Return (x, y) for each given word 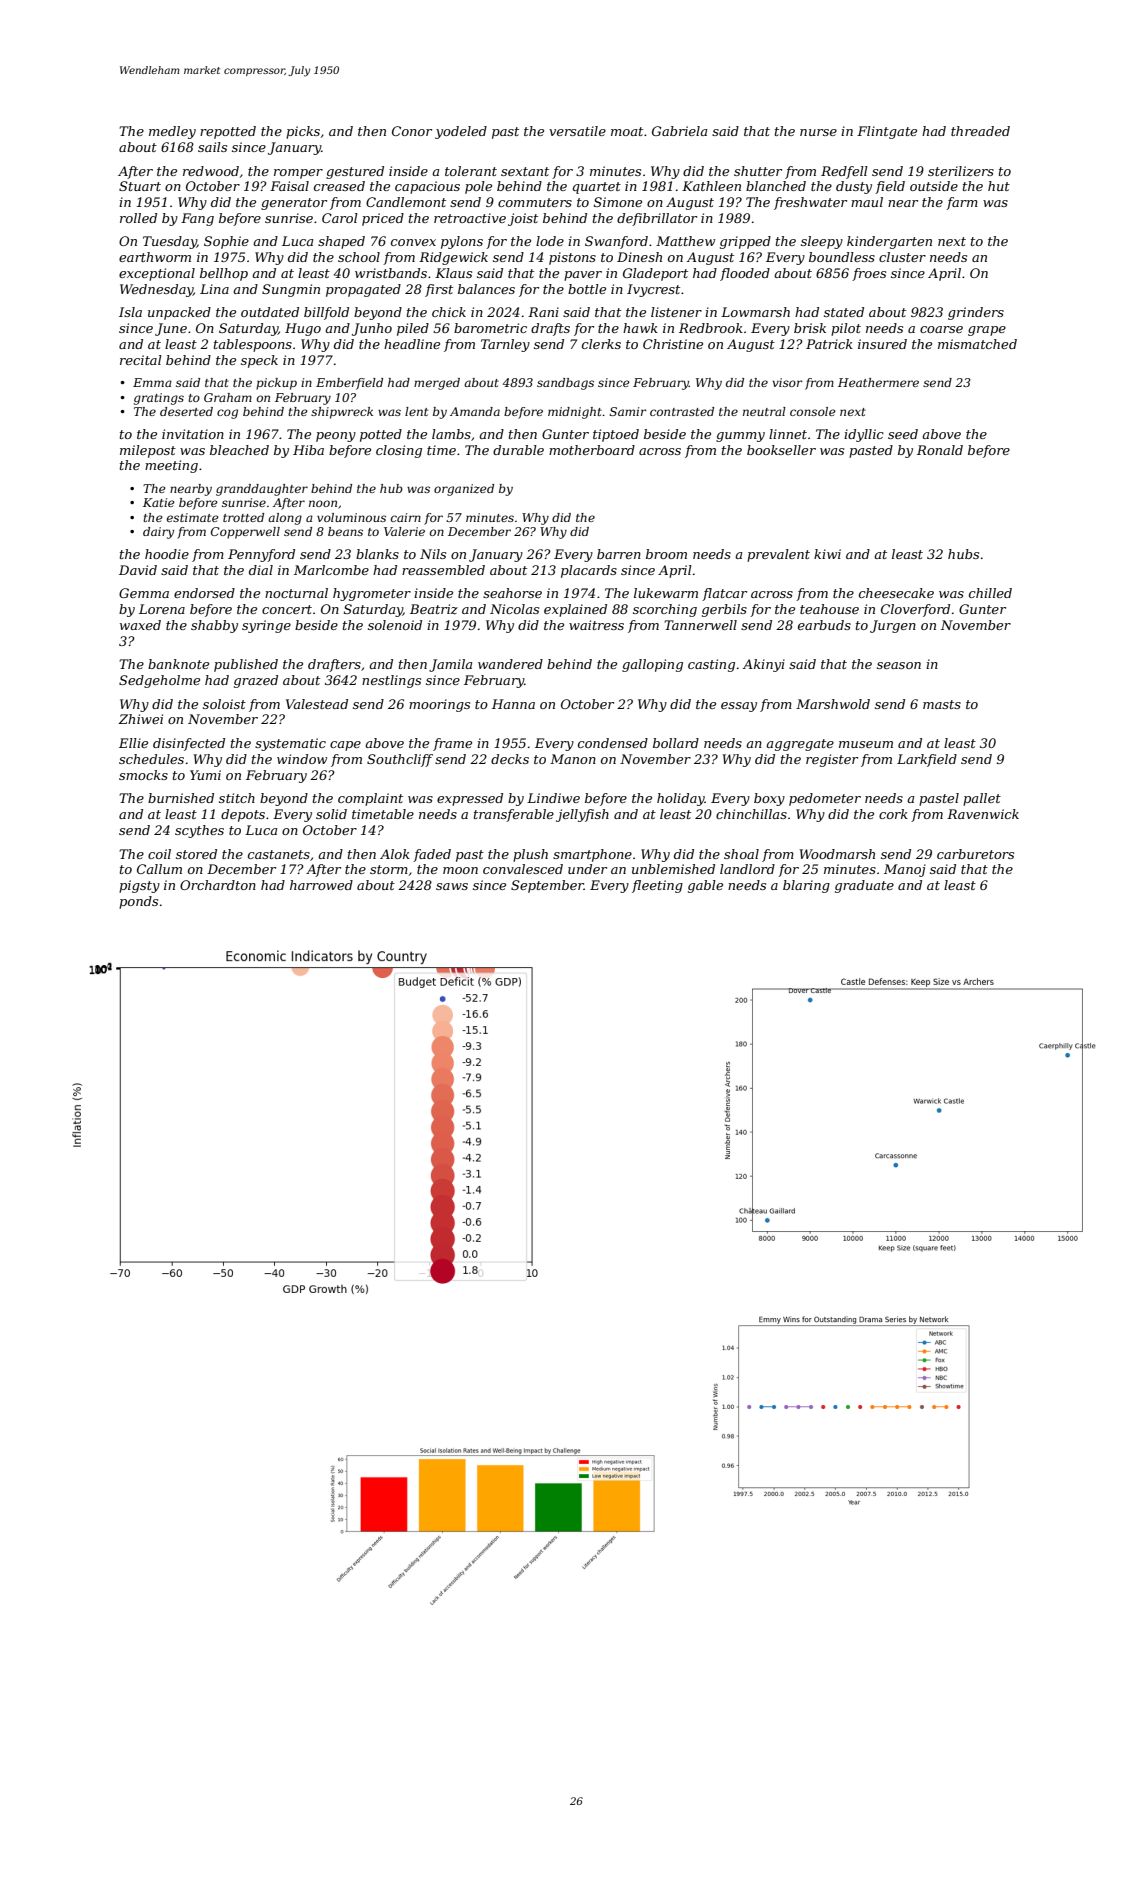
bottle (587, 289)
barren (619, 554)
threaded (980, 131)
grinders (976, 313)
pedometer (825, 799)
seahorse (512, 593)
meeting (171, 466)
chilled (990, 593)
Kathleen (711, 186)
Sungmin (291, 290)
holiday (681, 799)
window (302, 759)
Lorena (162, 609)
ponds (138, 902)
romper (298, 174)
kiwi (827, 554)
